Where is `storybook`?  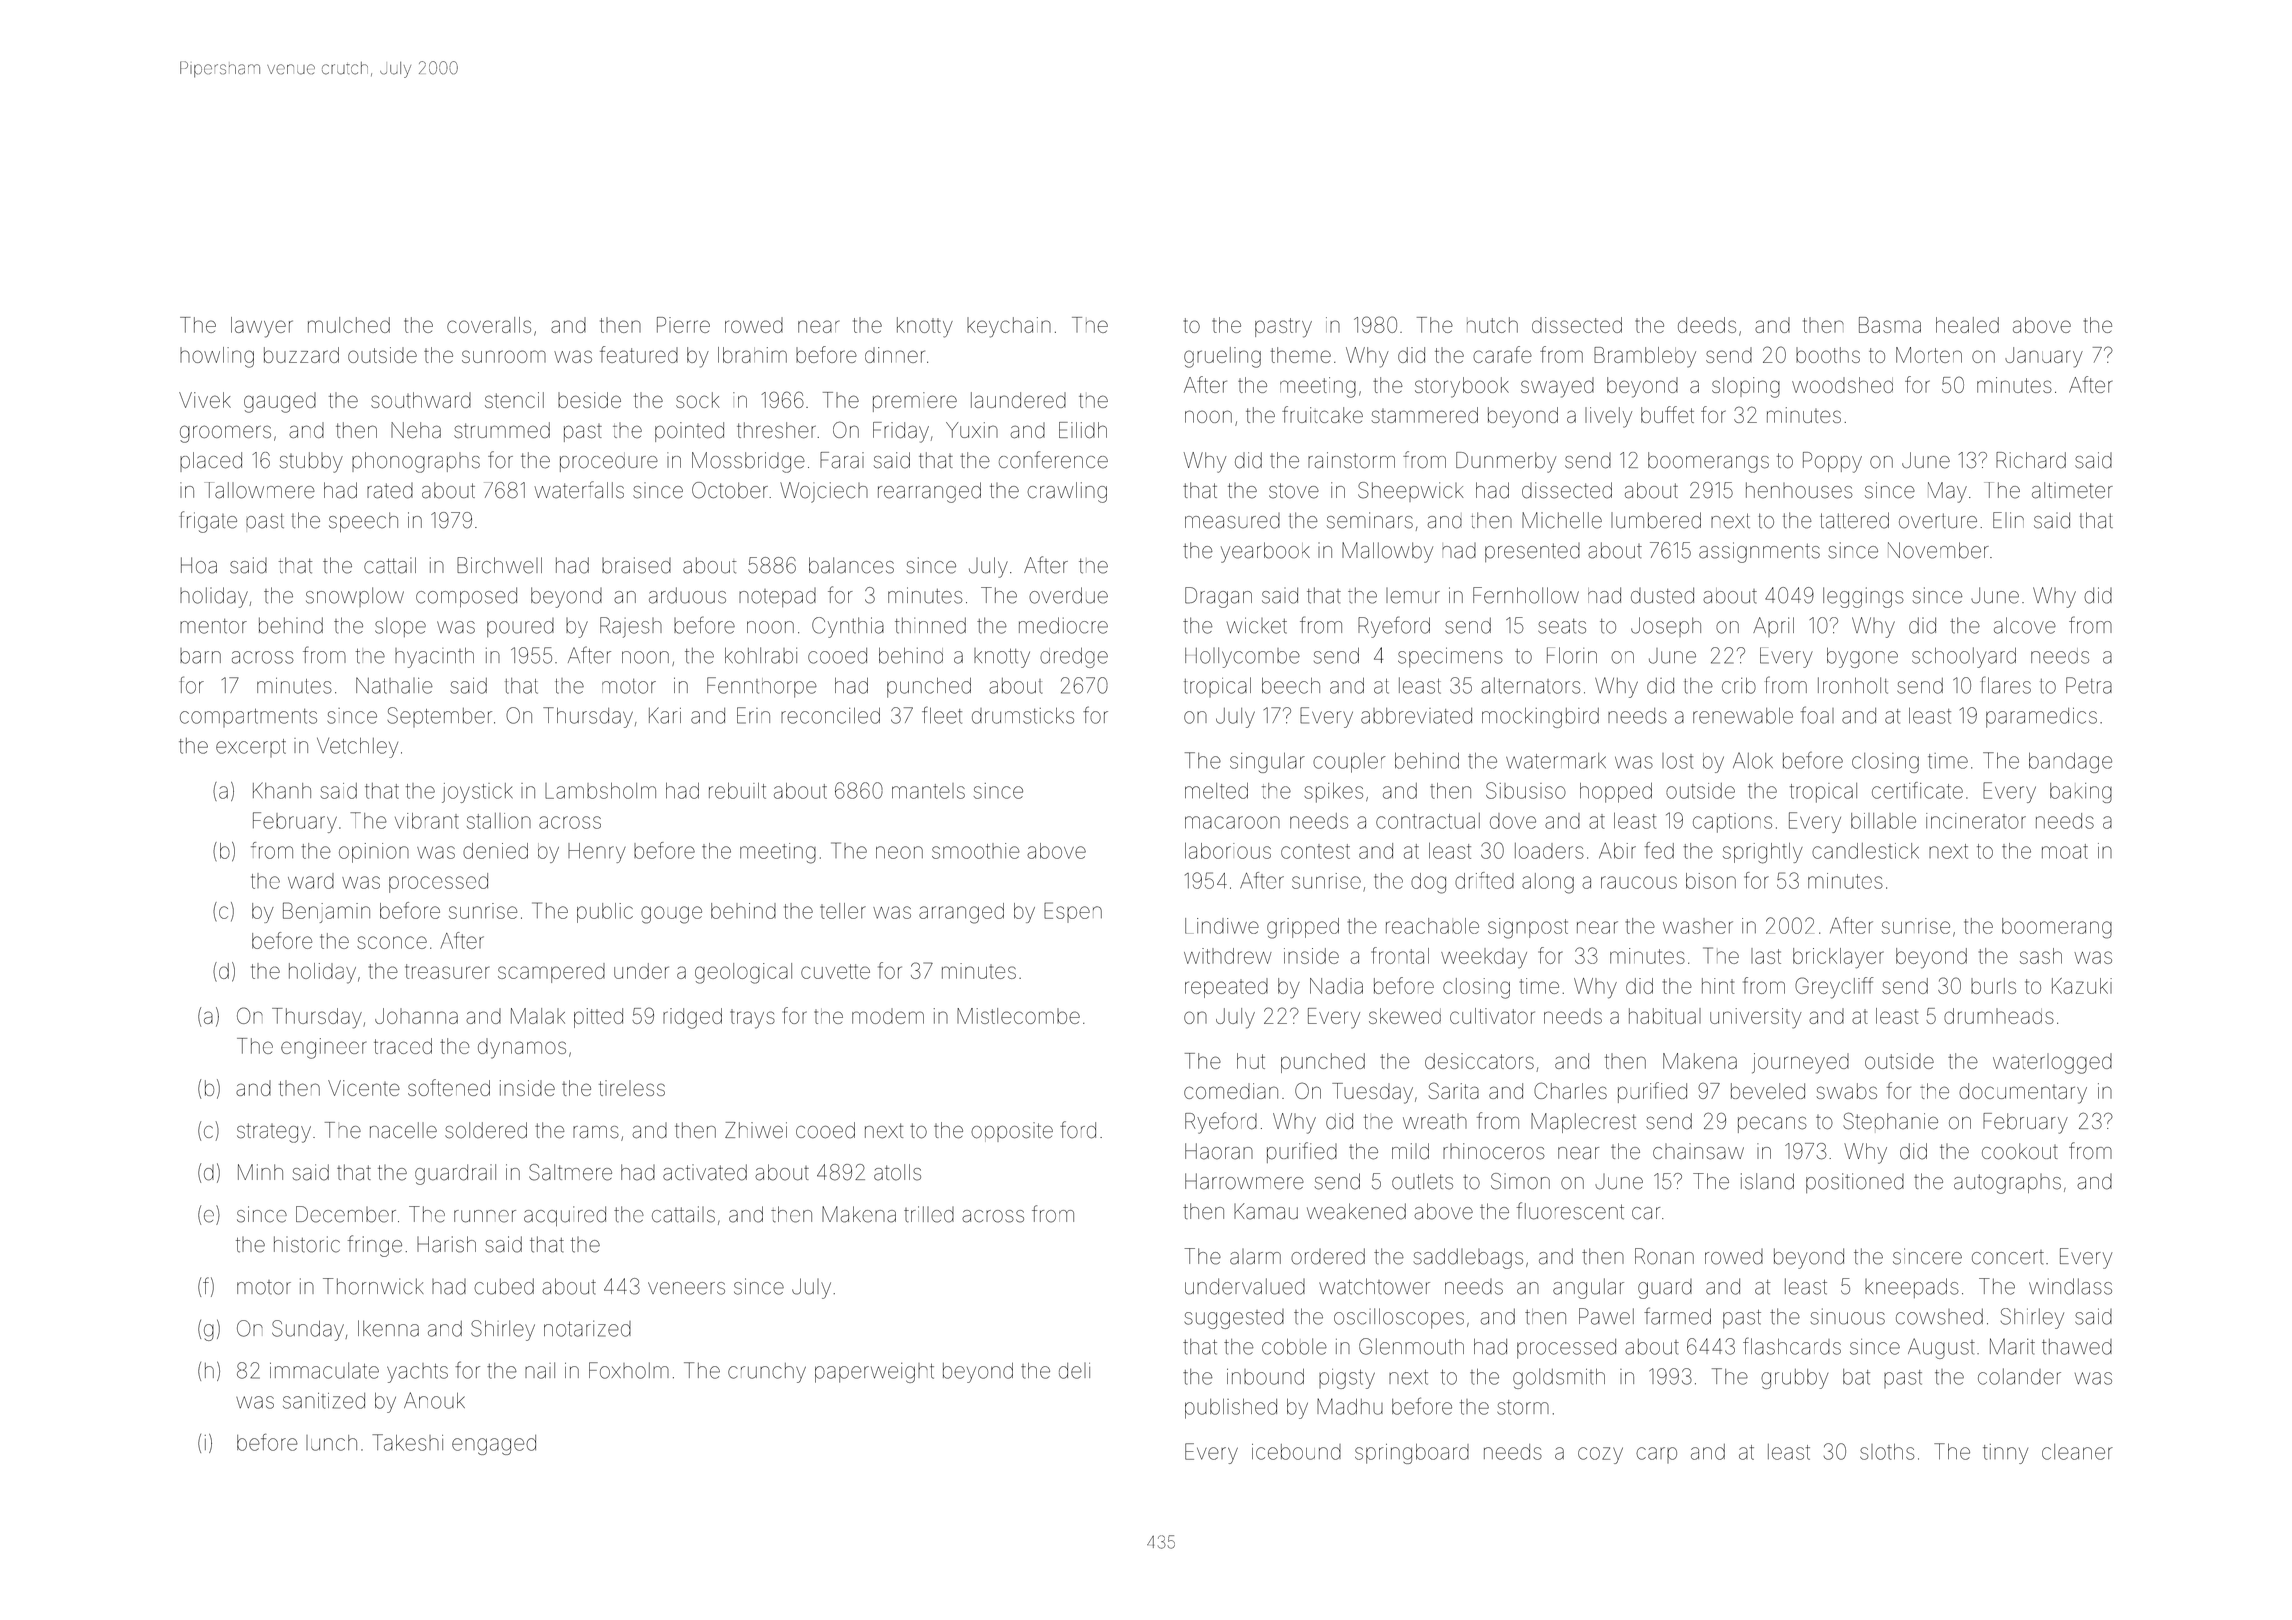
storybook is located at coordinates (1462, 387).
